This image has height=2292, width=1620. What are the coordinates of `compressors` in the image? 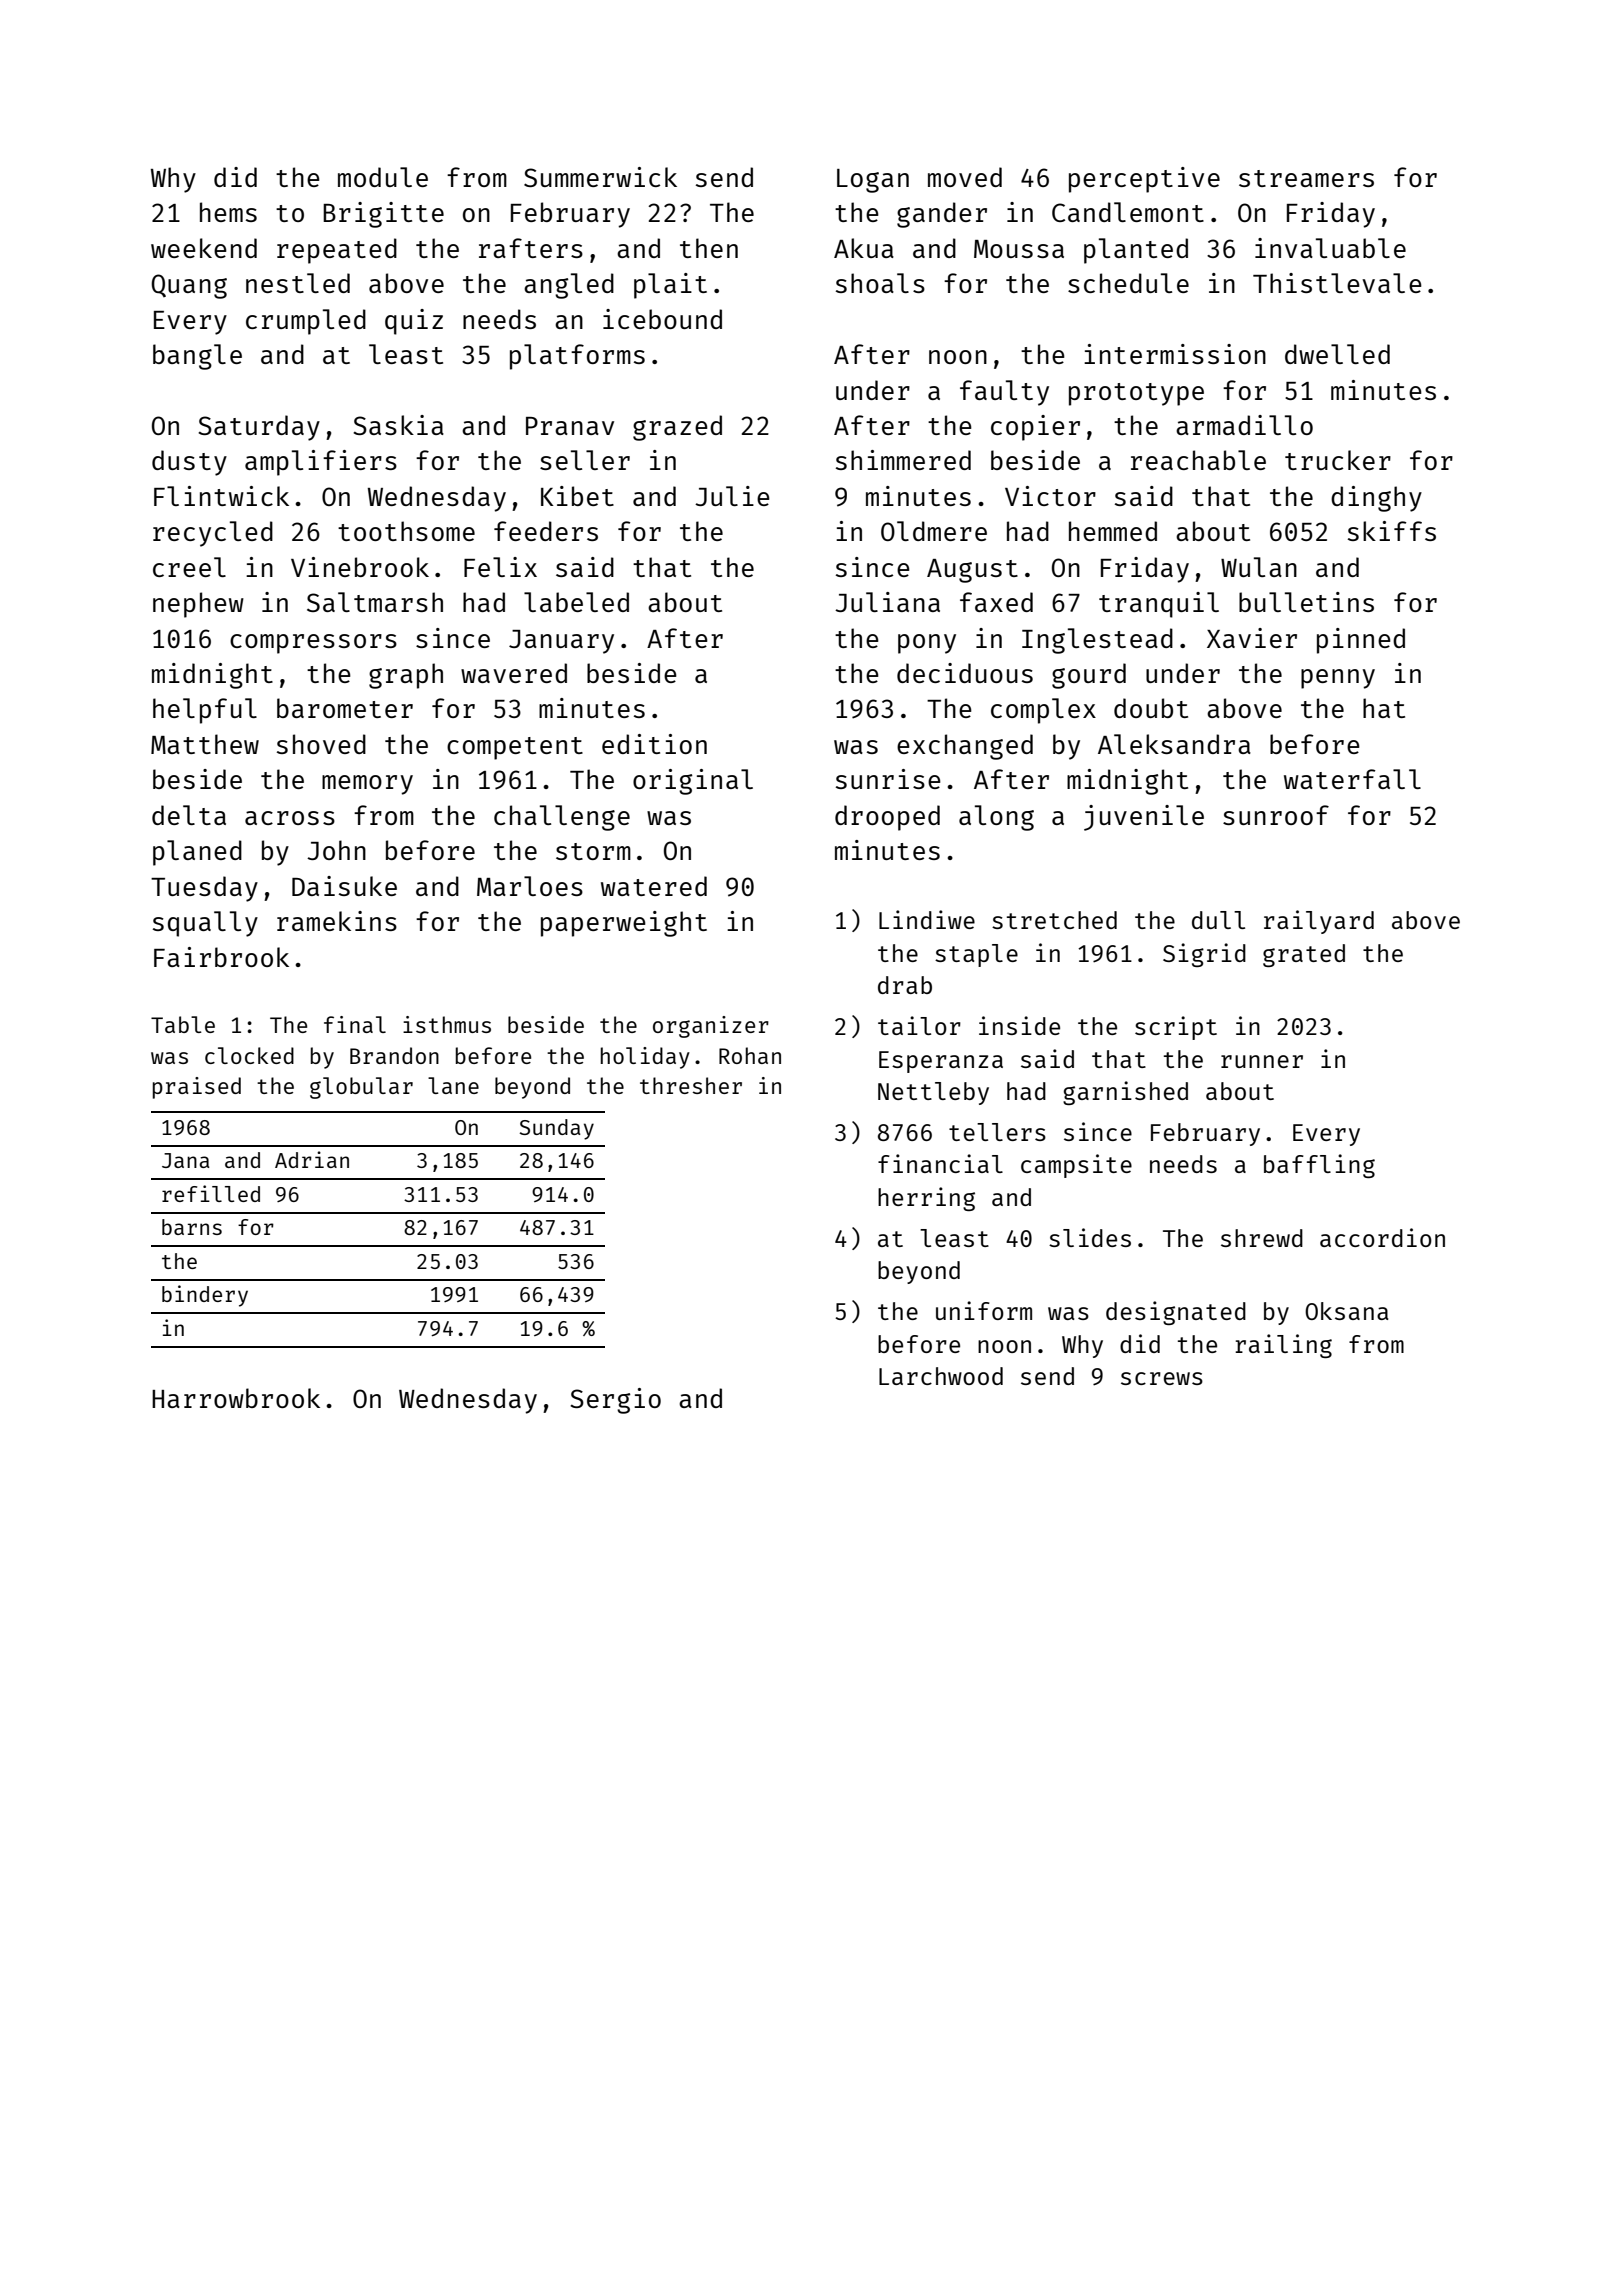 It's located at (313, 644).
